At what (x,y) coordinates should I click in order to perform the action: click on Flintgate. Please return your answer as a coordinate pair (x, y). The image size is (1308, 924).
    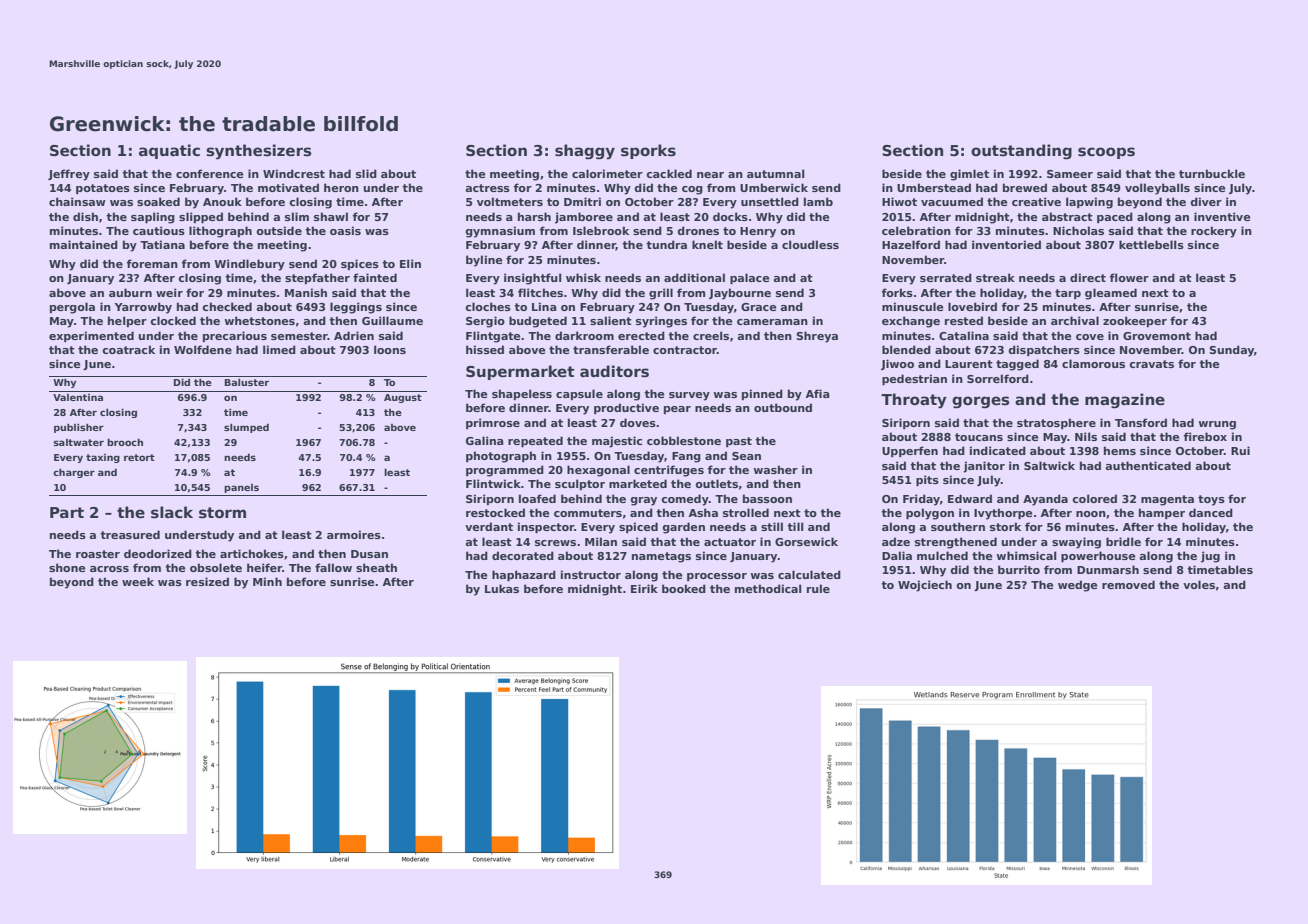
    Looking at the image, I should click on (493, 337).
